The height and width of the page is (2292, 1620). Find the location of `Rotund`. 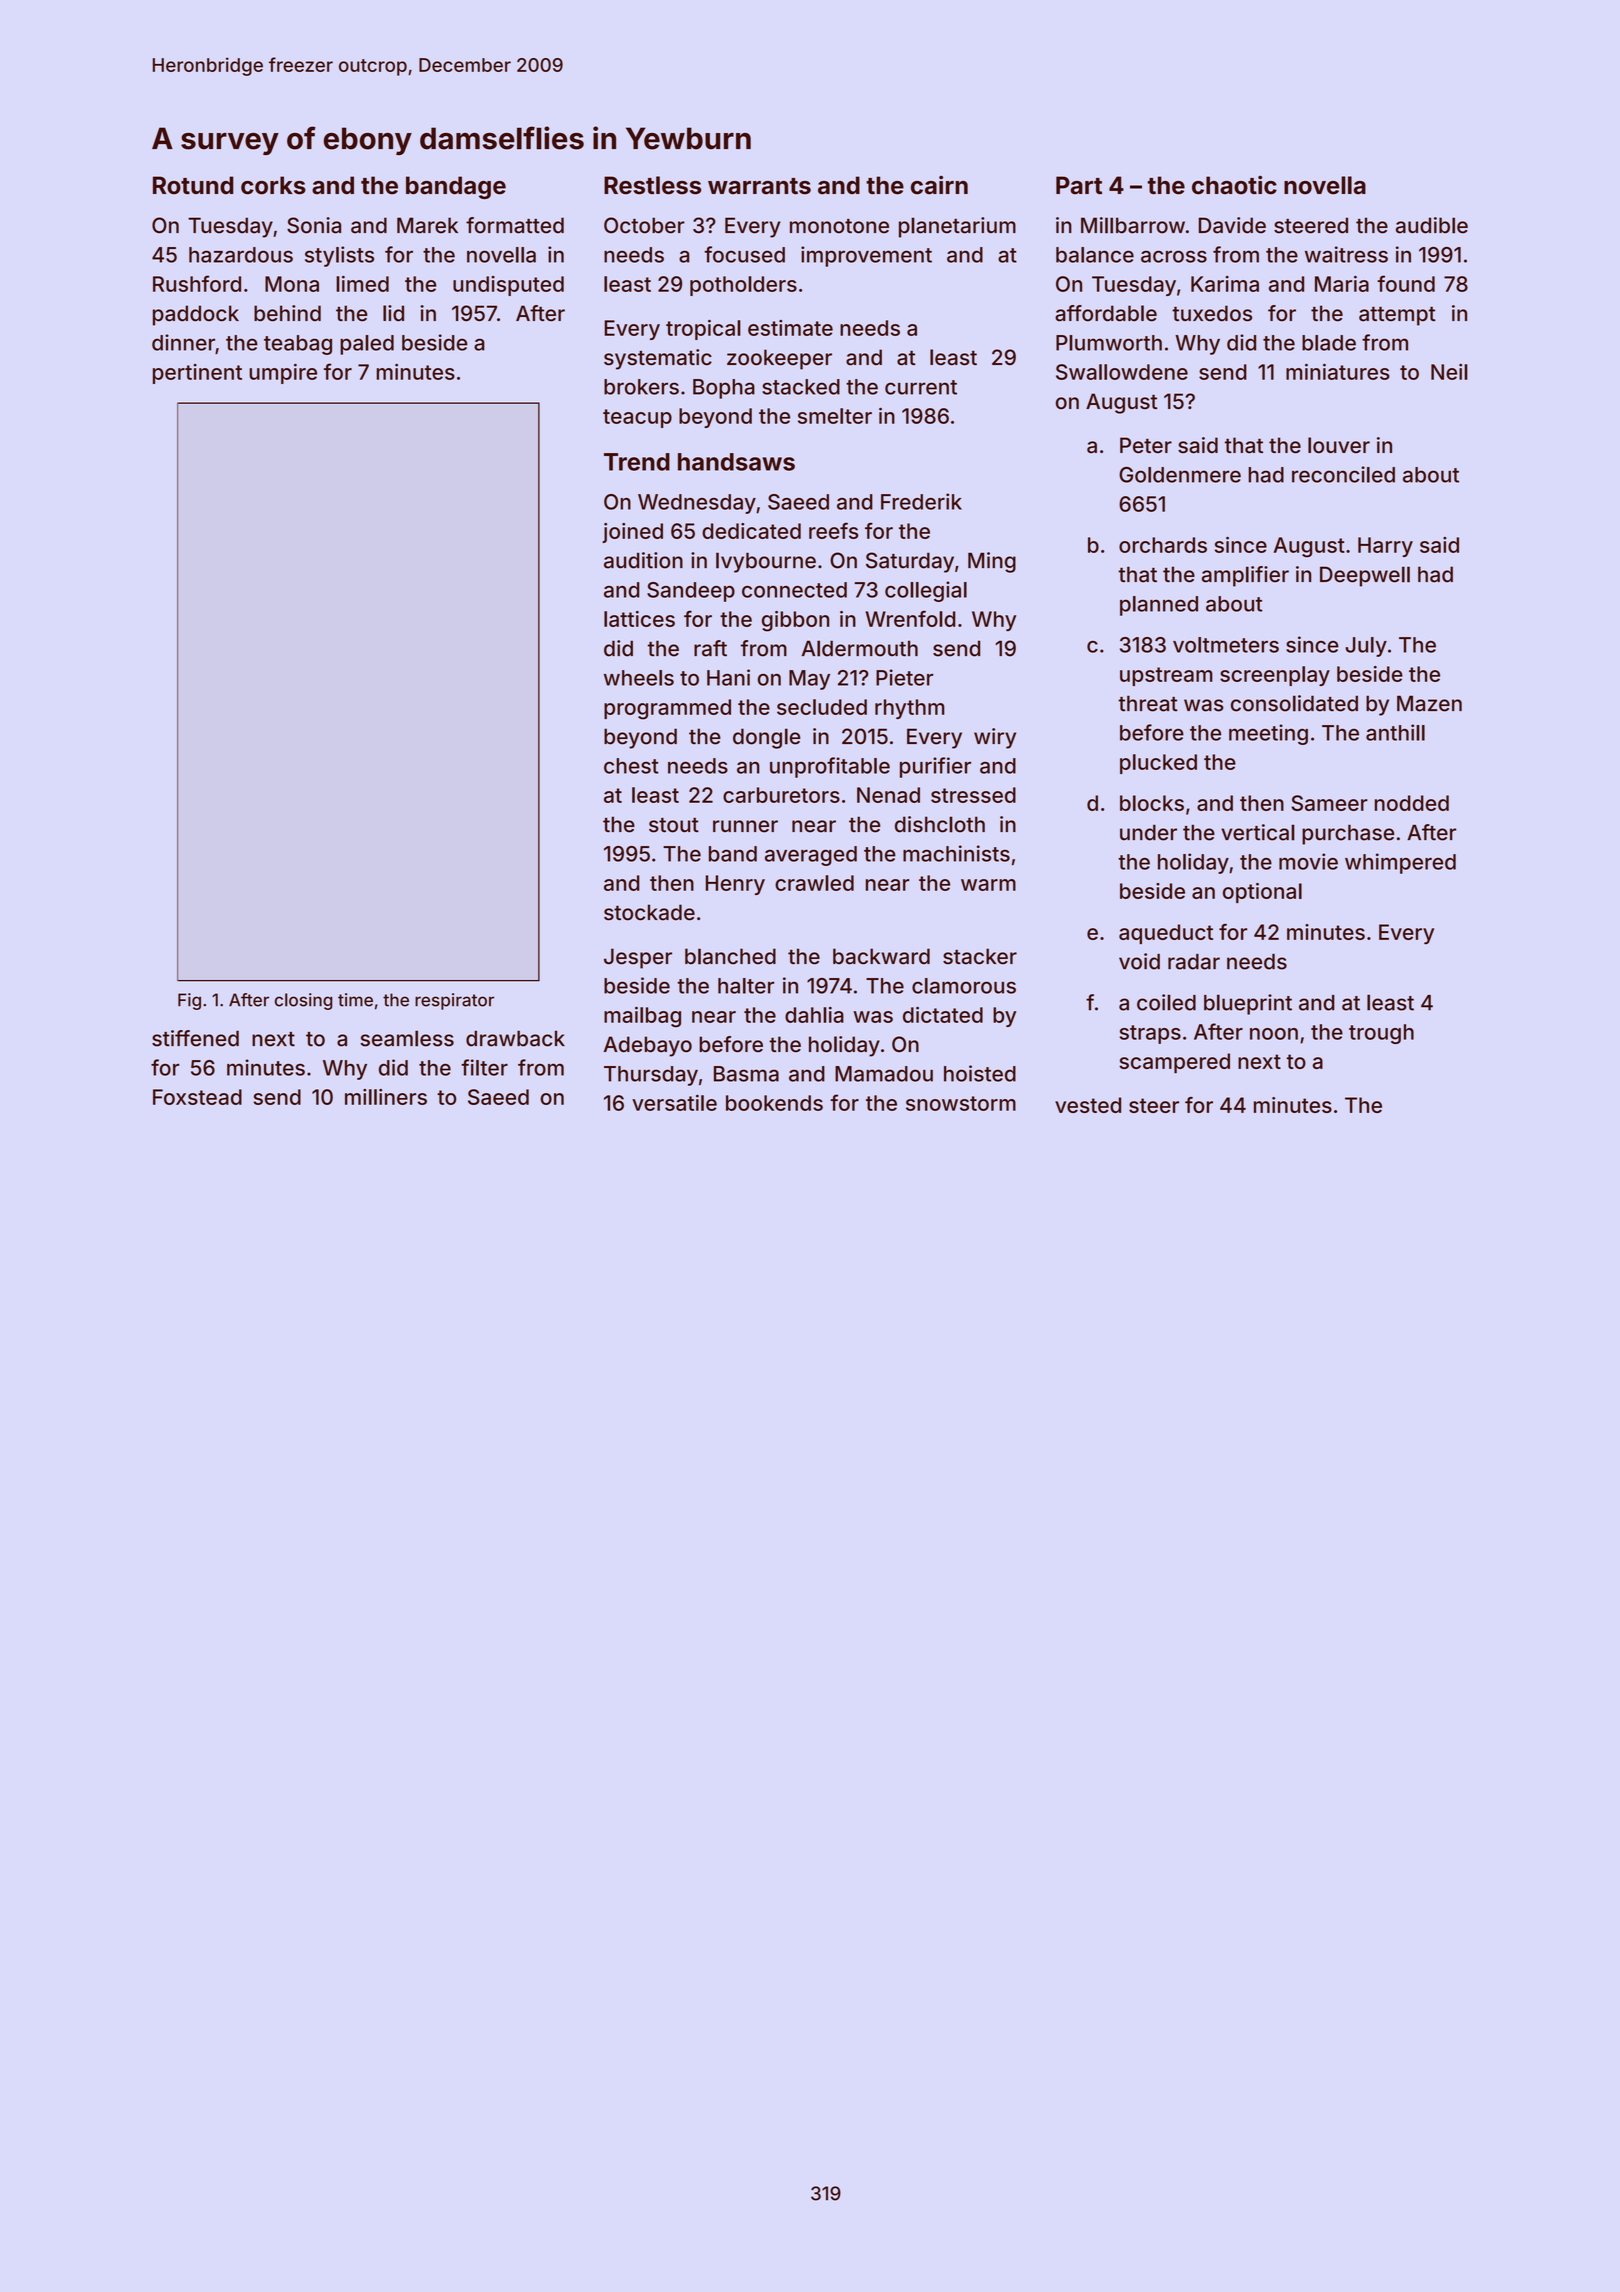

Rotund is located at coordinates (193, 185).
